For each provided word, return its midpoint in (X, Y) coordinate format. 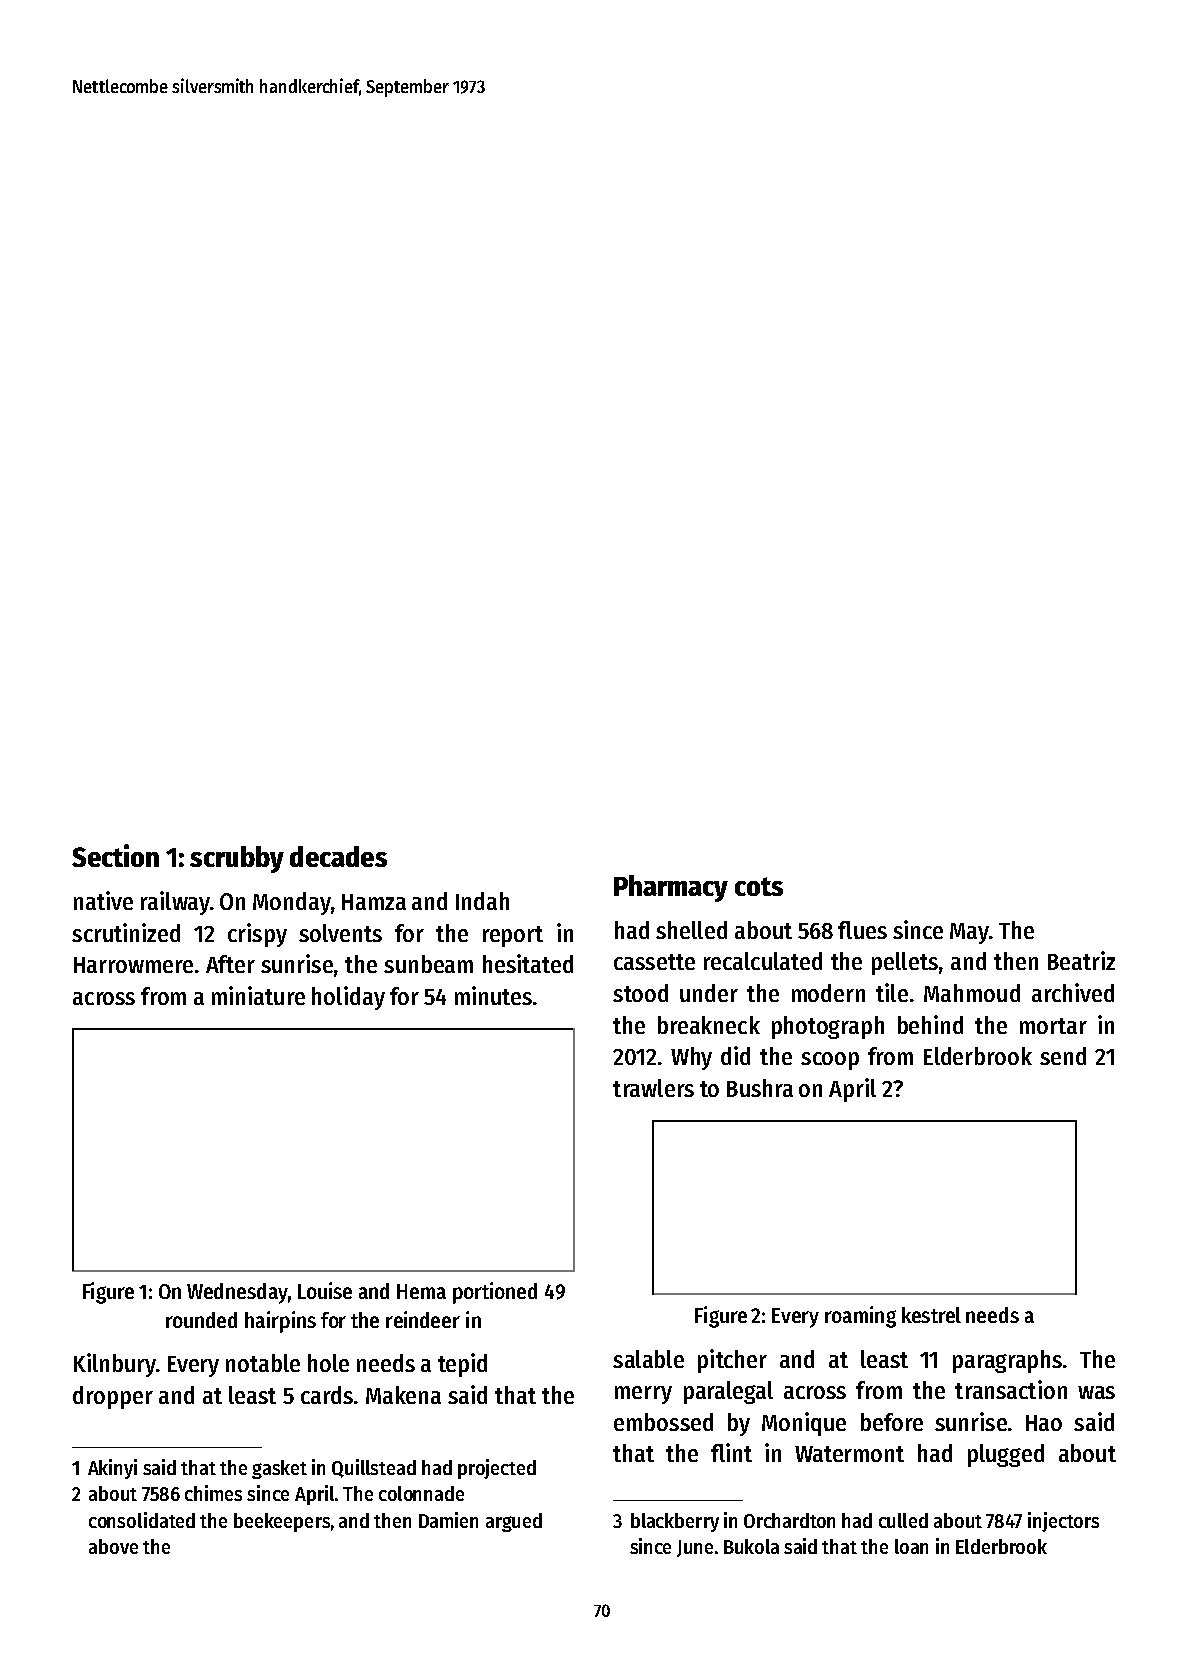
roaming (860, 1317)
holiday (348, 998)
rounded (201, 1320)
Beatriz (1081, 960)
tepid (462, 1365)
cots (759, 886)
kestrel (931, 1315)
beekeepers (282, 1522)
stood (640, 993)
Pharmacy (671, 888)
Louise (325, 1290)
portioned (495, 1293)
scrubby (237, 859)
